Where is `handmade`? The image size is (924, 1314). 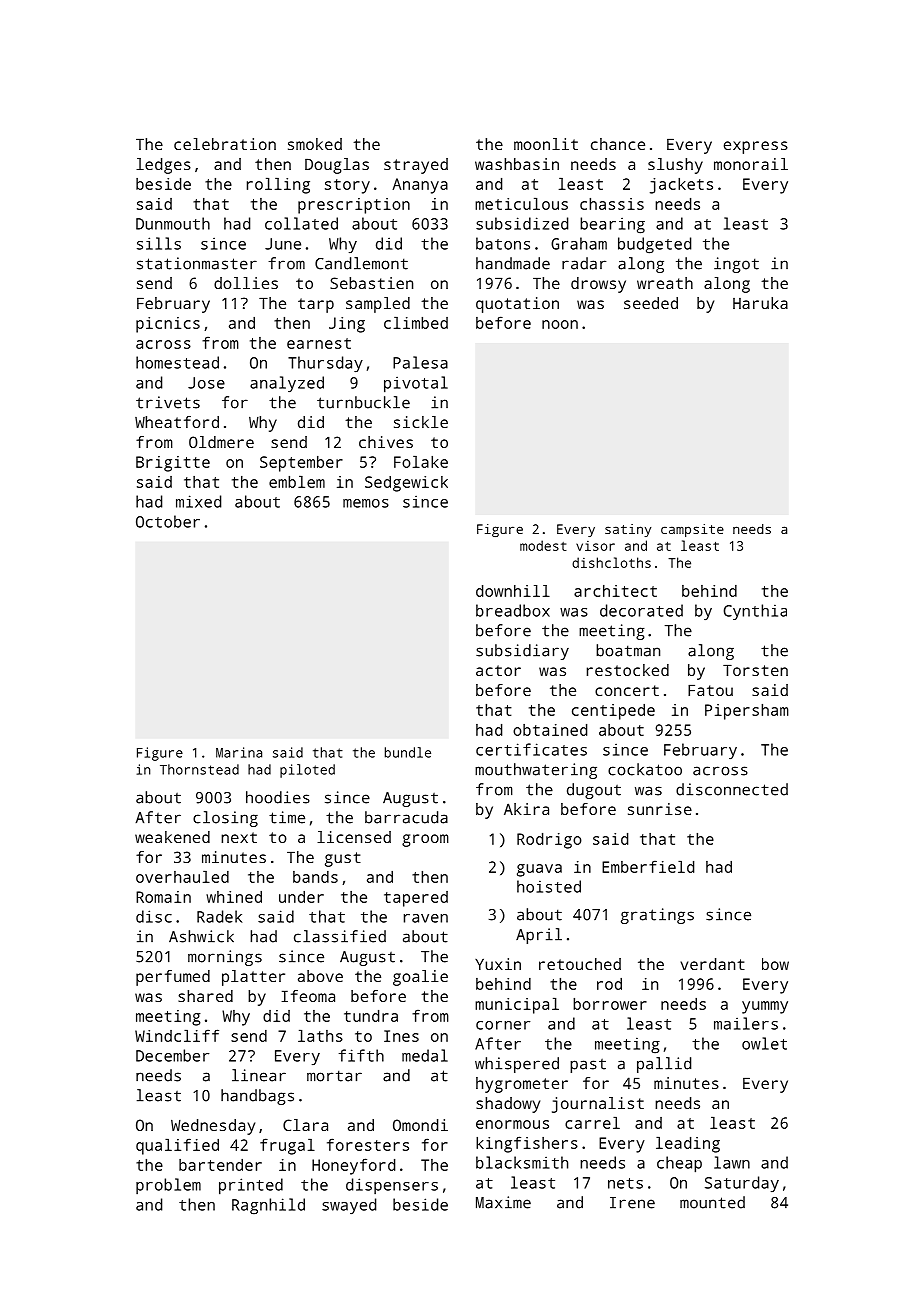 handmade is located at coordinates (513, 263).
